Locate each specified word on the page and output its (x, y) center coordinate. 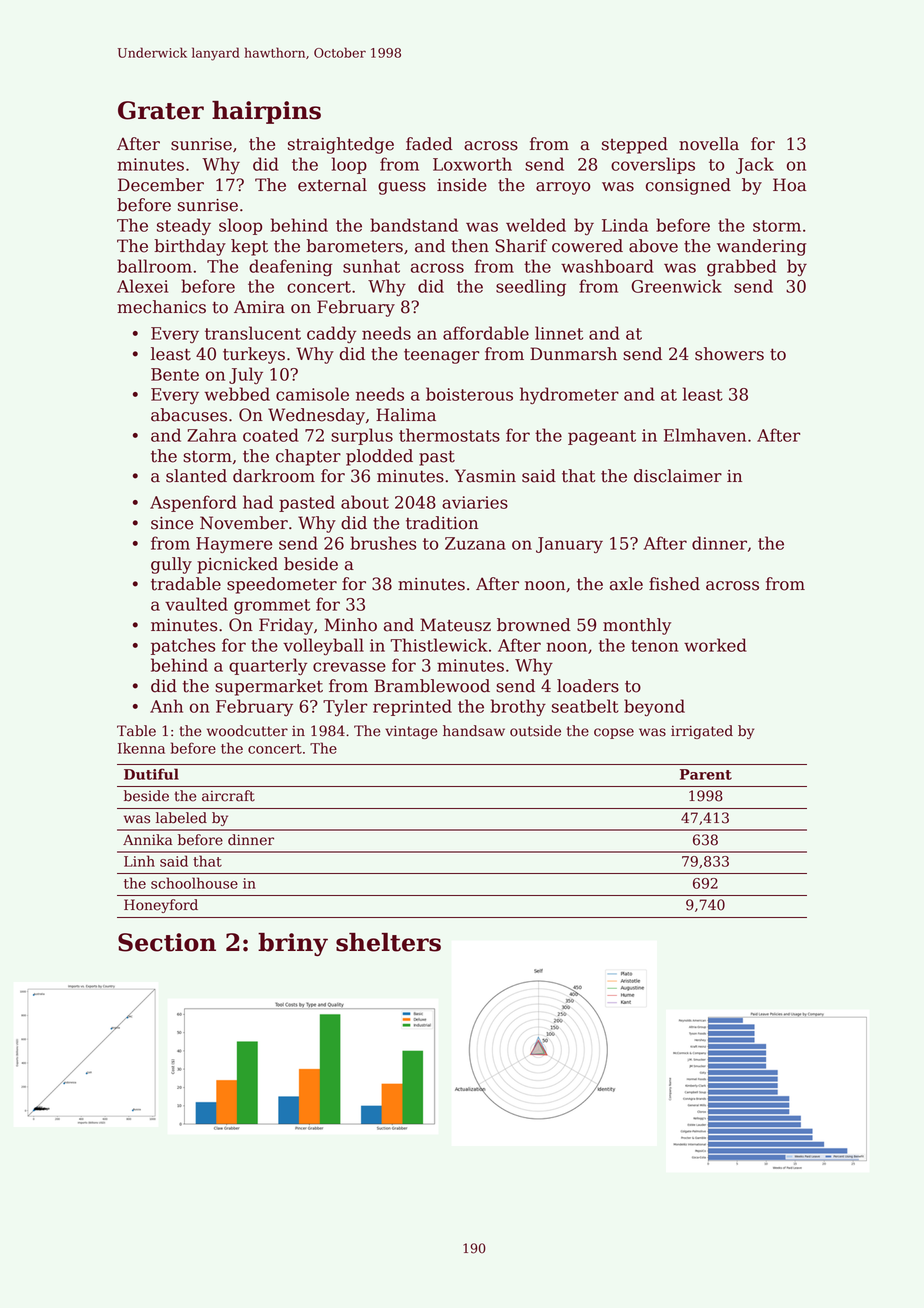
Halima (406, 415)
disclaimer (678, 476)
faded (429, 144)
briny (293, 944)
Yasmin (485, 476)
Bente (175, 374)
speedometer (282, 585)
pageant (602, 438)
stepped (635, 145)
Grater (161, 110)
